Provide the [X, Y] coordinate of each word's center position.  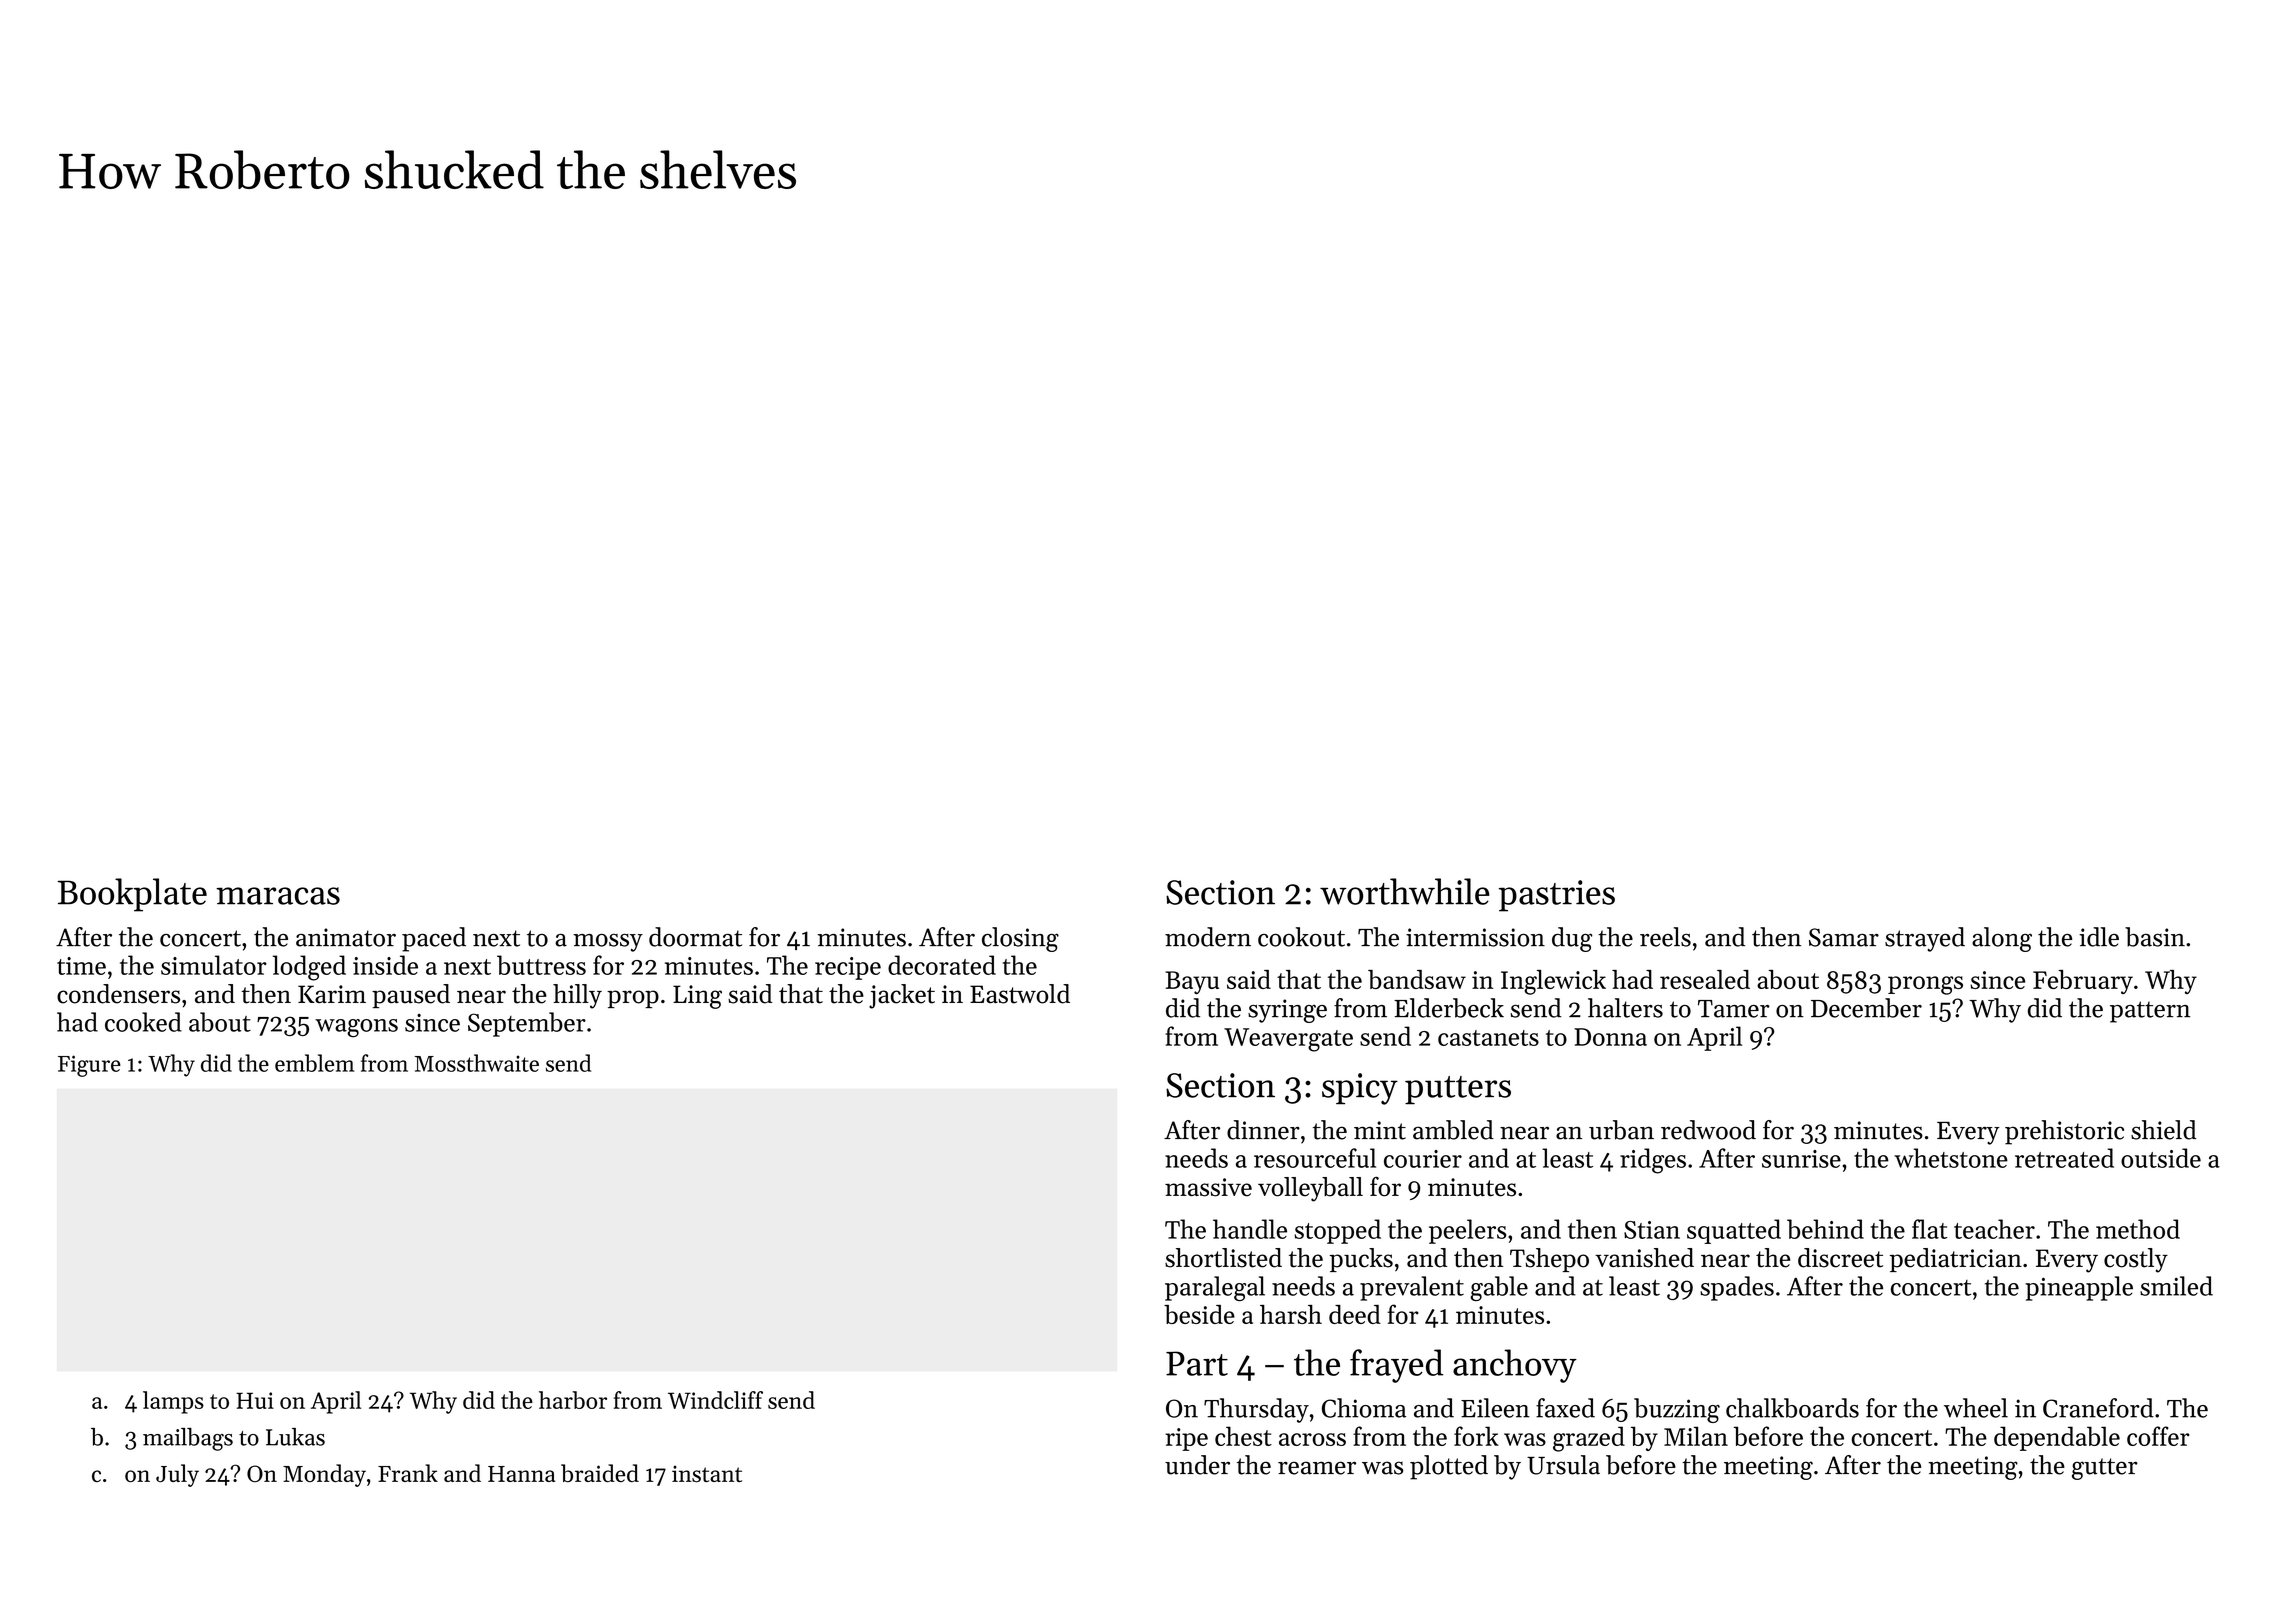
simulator [214, 965]
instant [707, 1474]
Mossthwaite [477, 1063]
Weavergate [1288, 1040]
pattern [2150, 1012]
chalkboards [1792, 1408]
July [177, 1475]
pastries [1557, 896]
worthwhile [1405, 891]
